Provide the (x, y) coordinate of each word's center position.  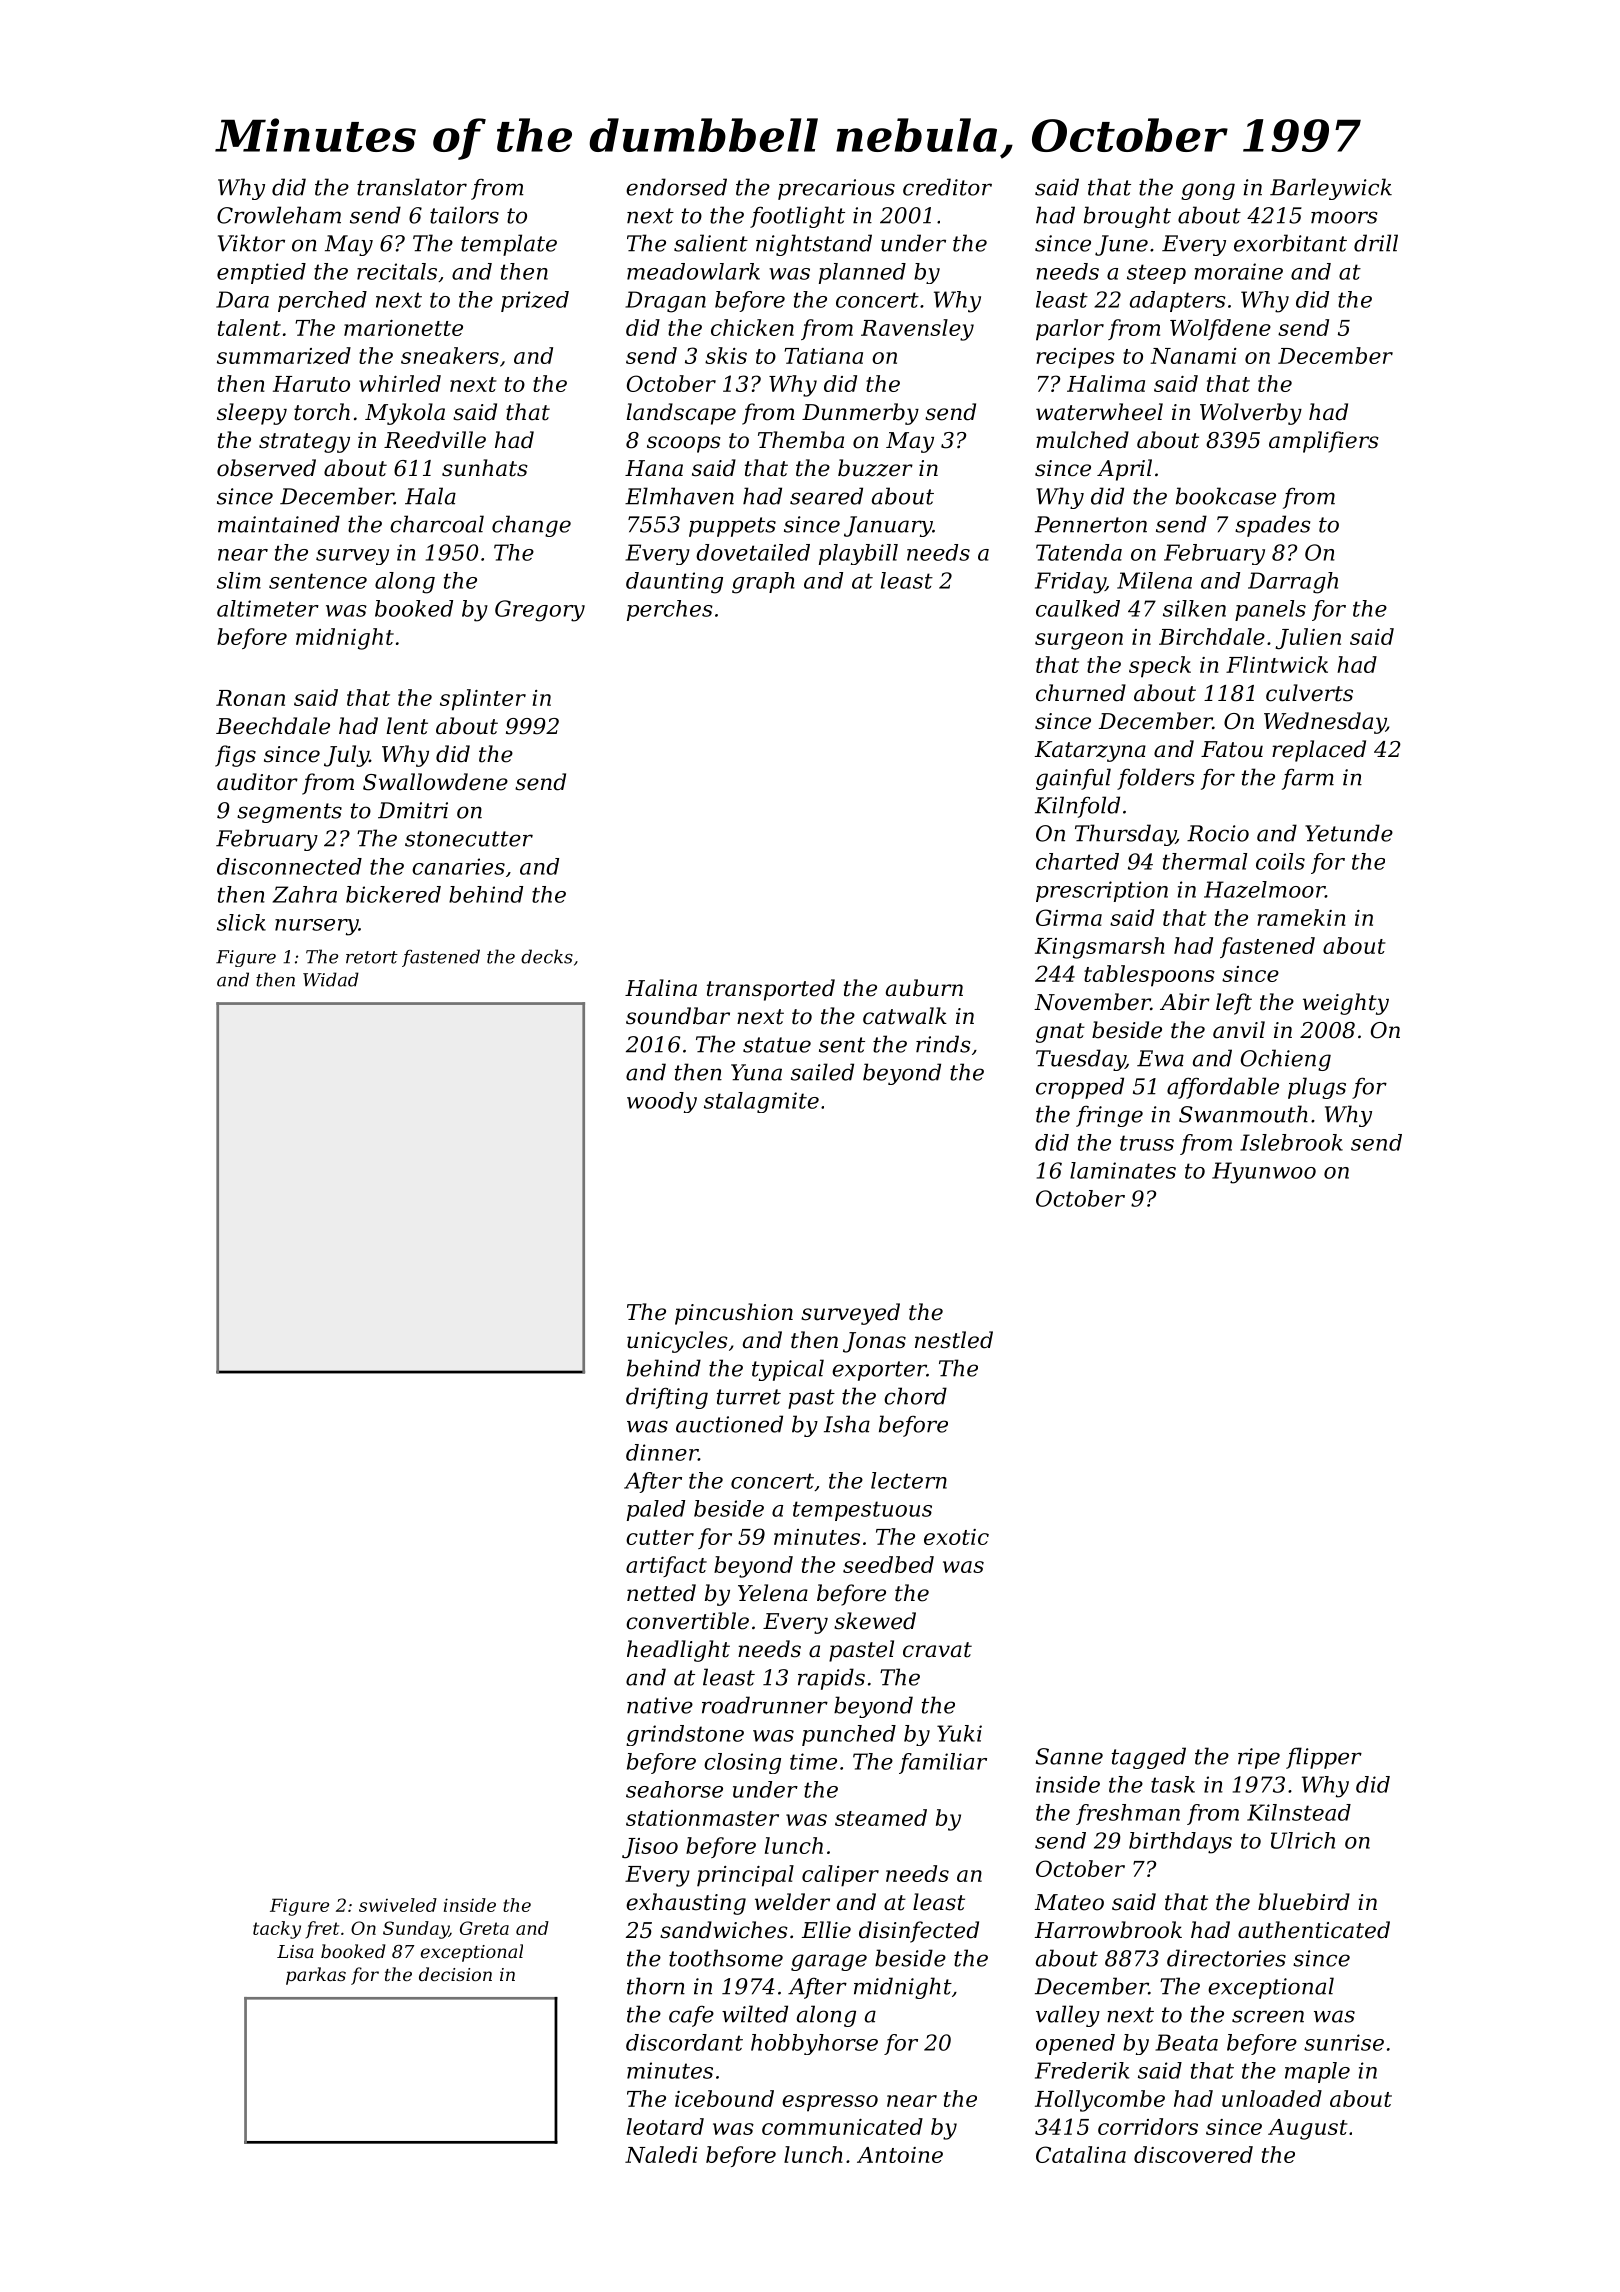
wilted (755, 2014)
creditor (947, 187)
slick (241, 922)
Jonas (874, 1342)
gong (1208, 191)
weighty (1346, 1004)
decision (455, 1974)
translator (412, 187)
